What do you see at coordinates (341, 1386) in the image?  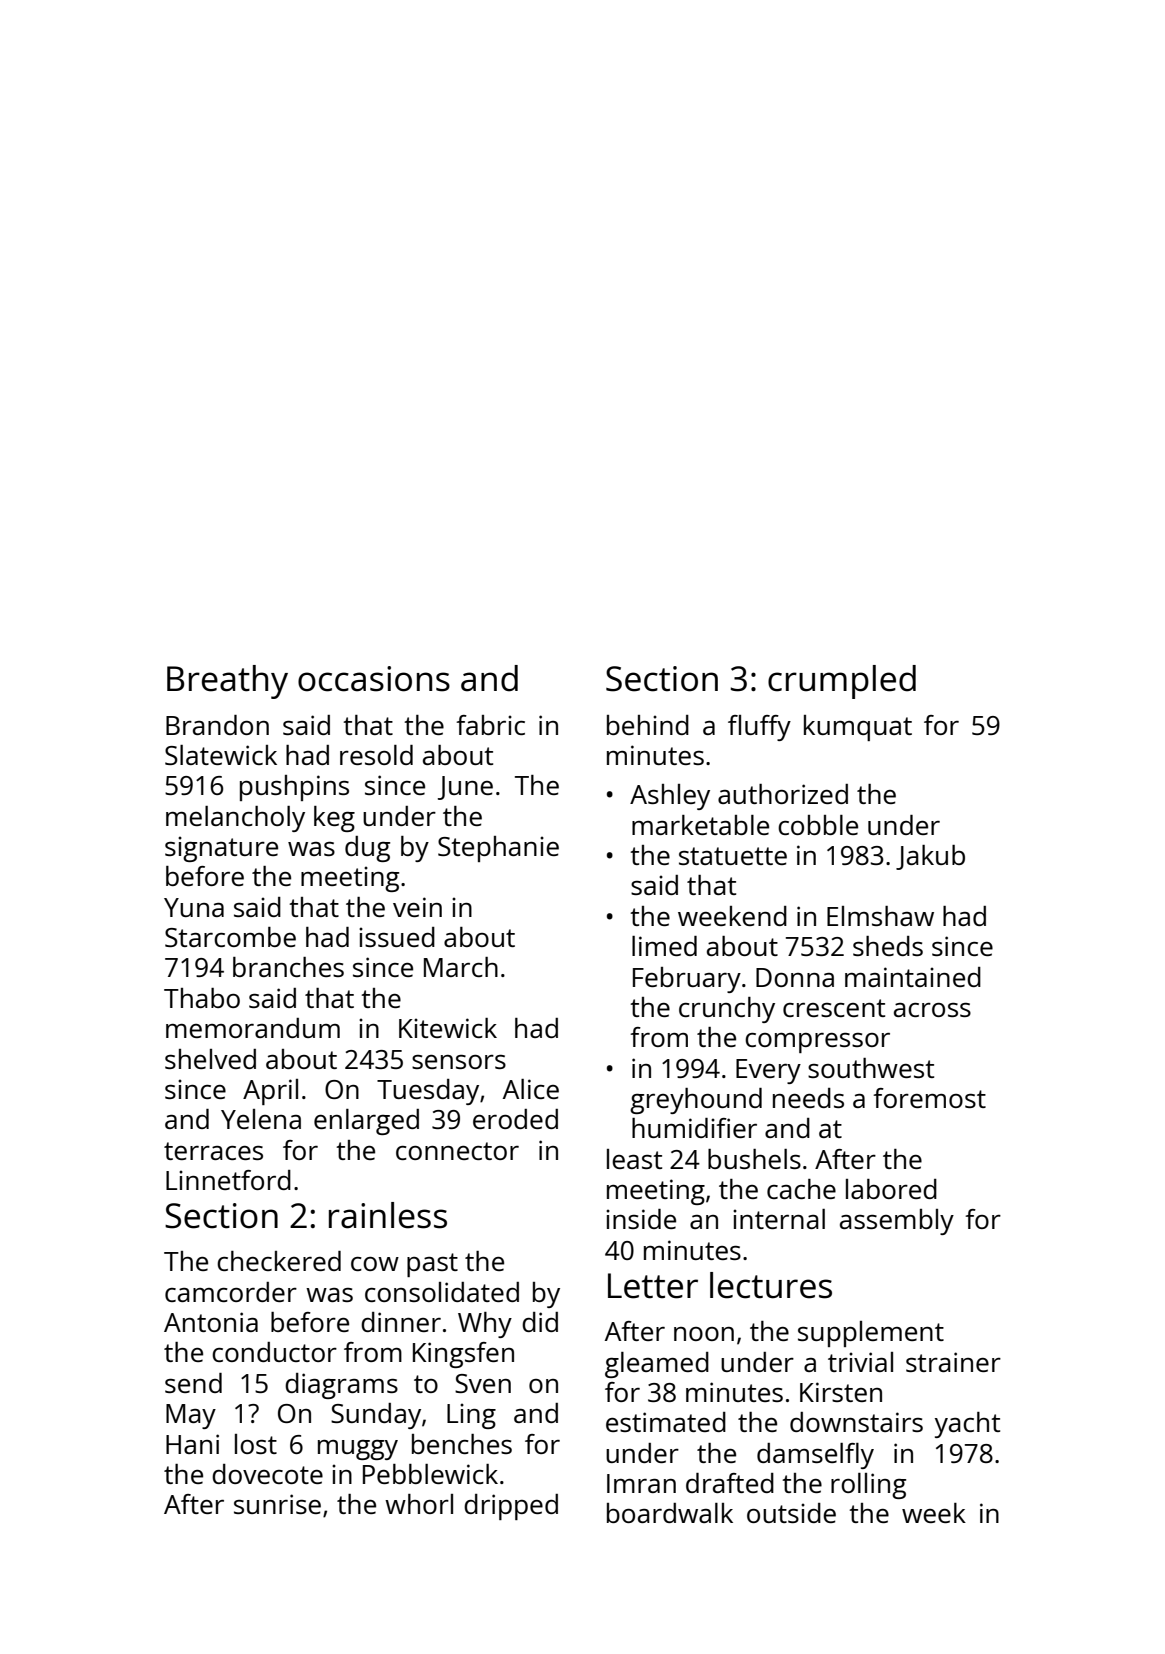 I see `diagrams` at bounding box center [341, 1386].
